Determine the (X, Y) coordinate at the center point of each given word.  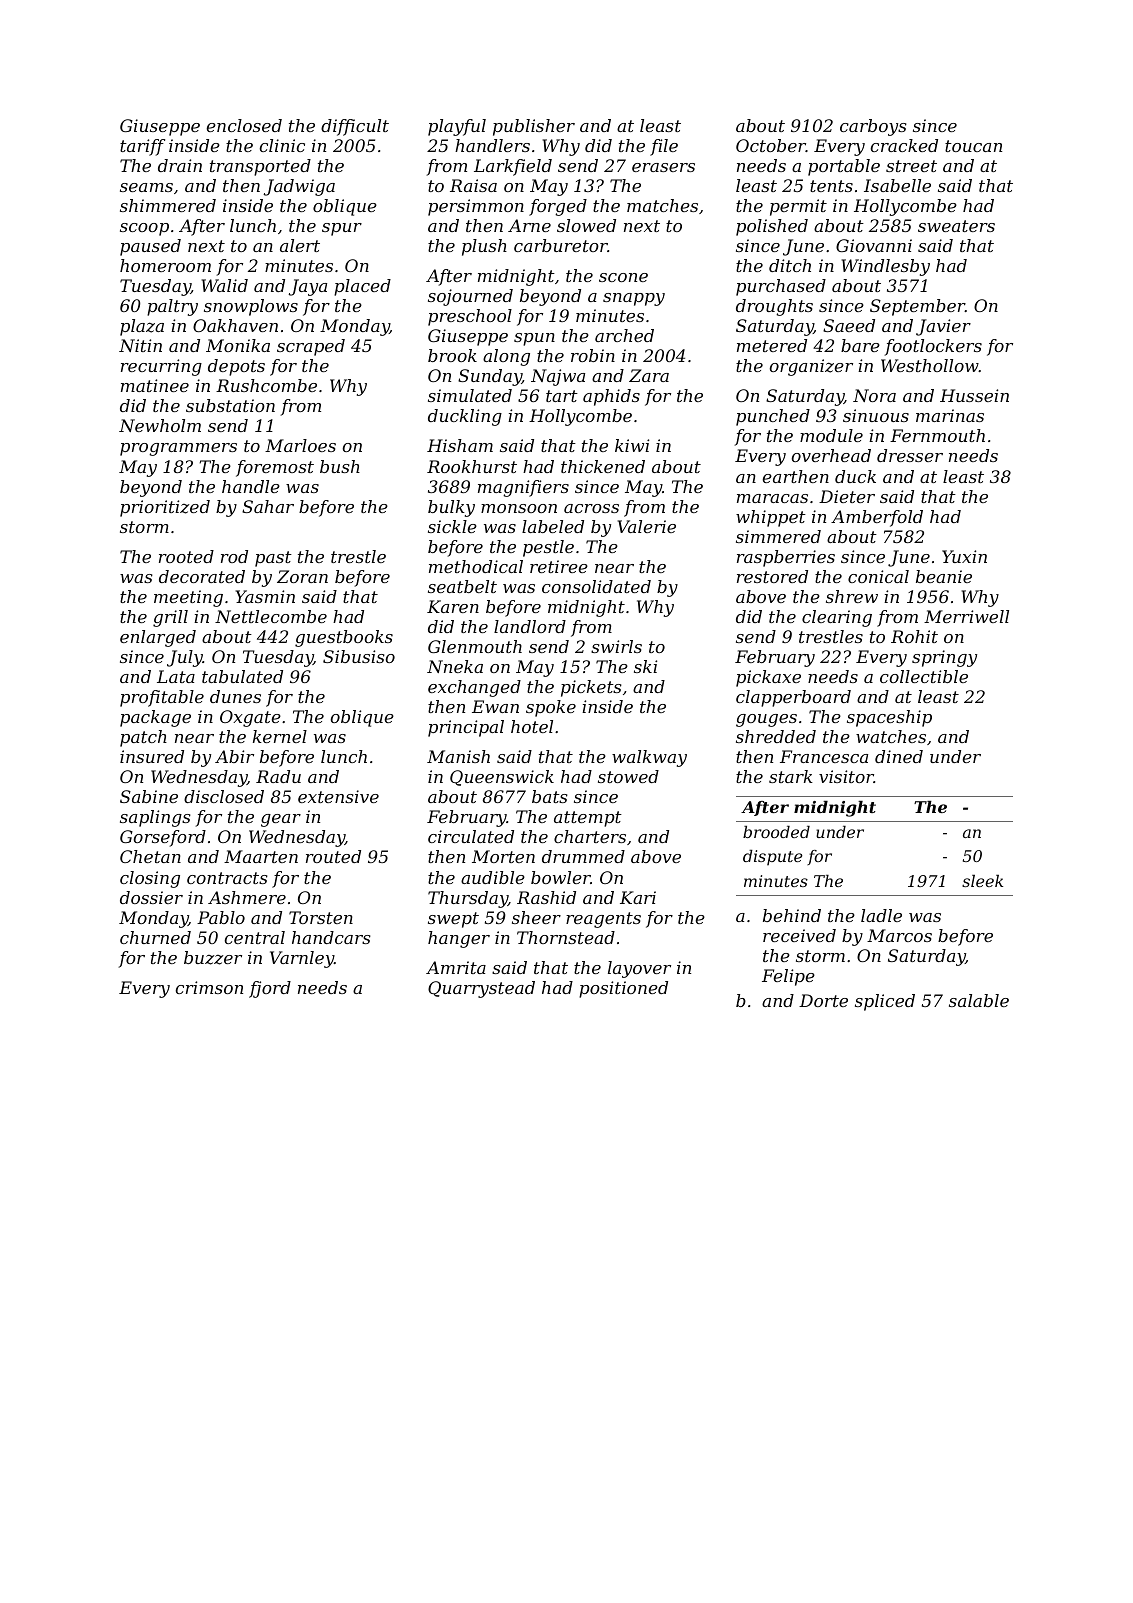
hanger (459, 939)
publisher (534, 127)
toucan (973, 146)
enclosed (244, 125)
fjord (270, 989)
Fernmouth (937, 435)
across (591, 508)
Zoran (302, 576)
